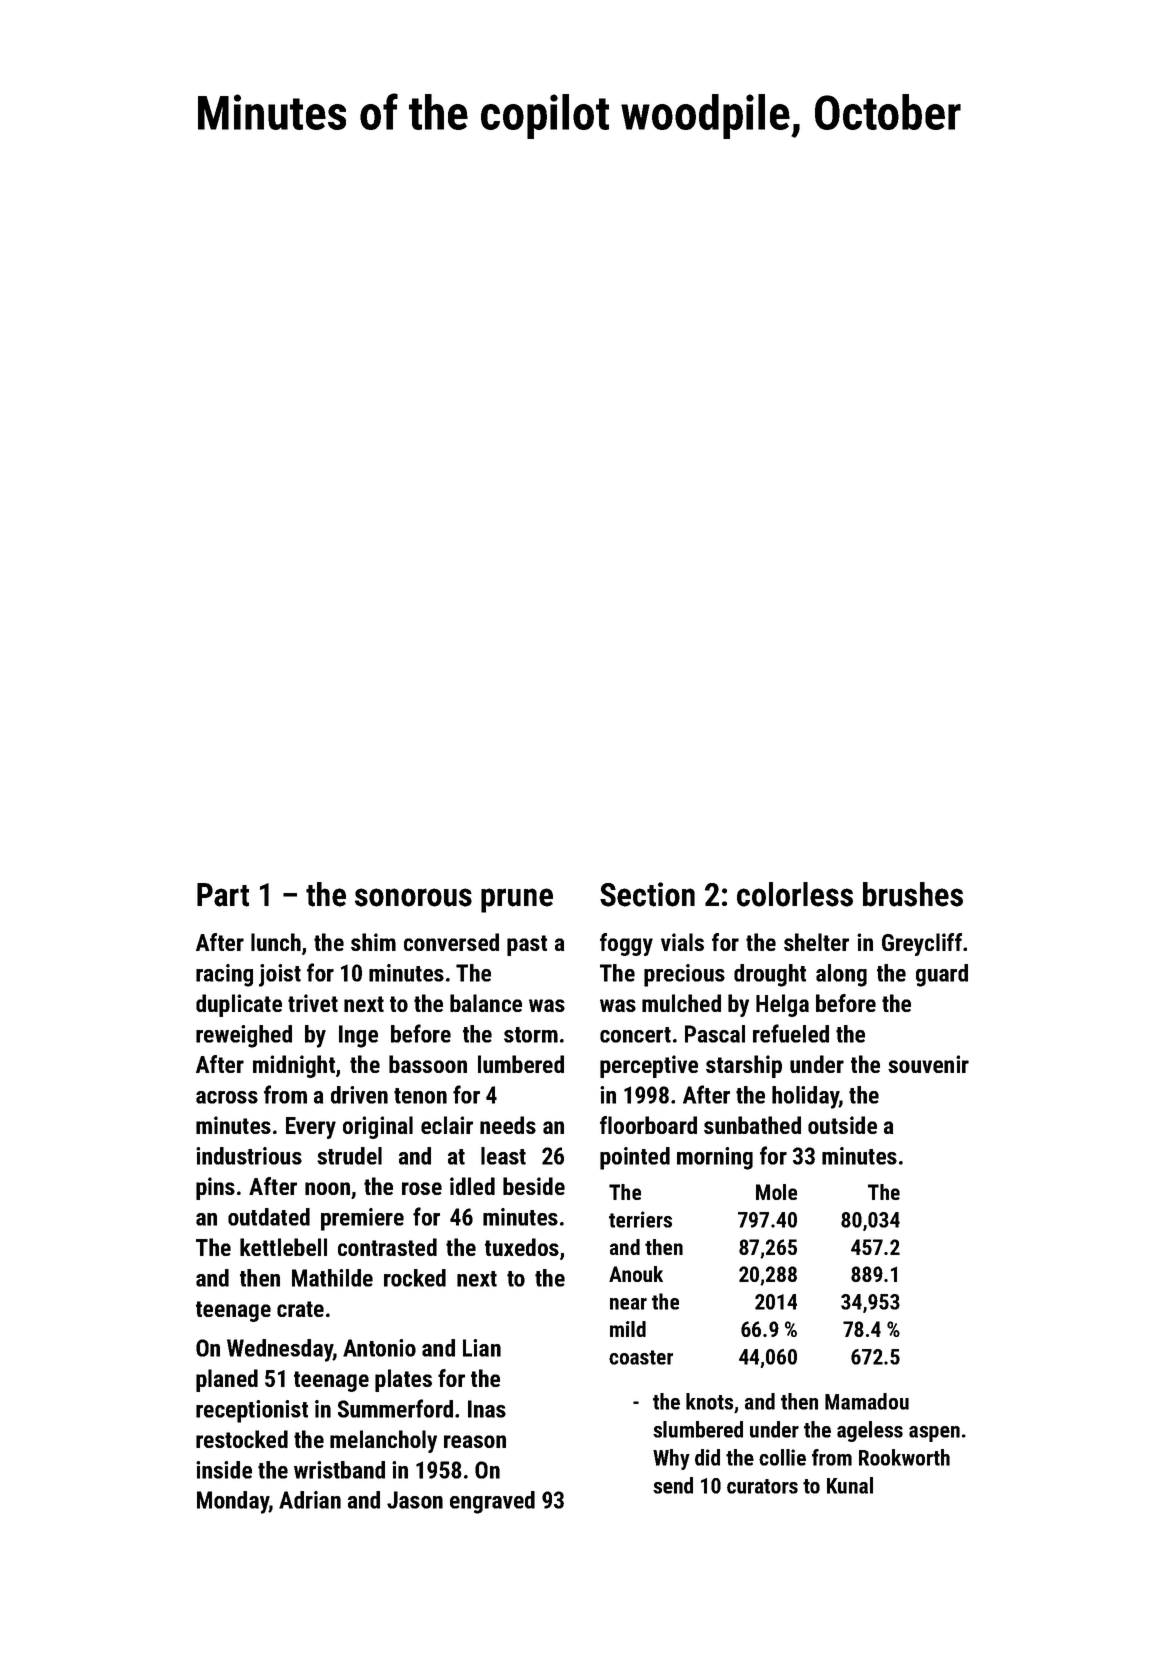 The image size is (1165, 1654). What do you see at coordinates (223, 895) in the image?
I see `Part` at bounding box center [223, 895].
